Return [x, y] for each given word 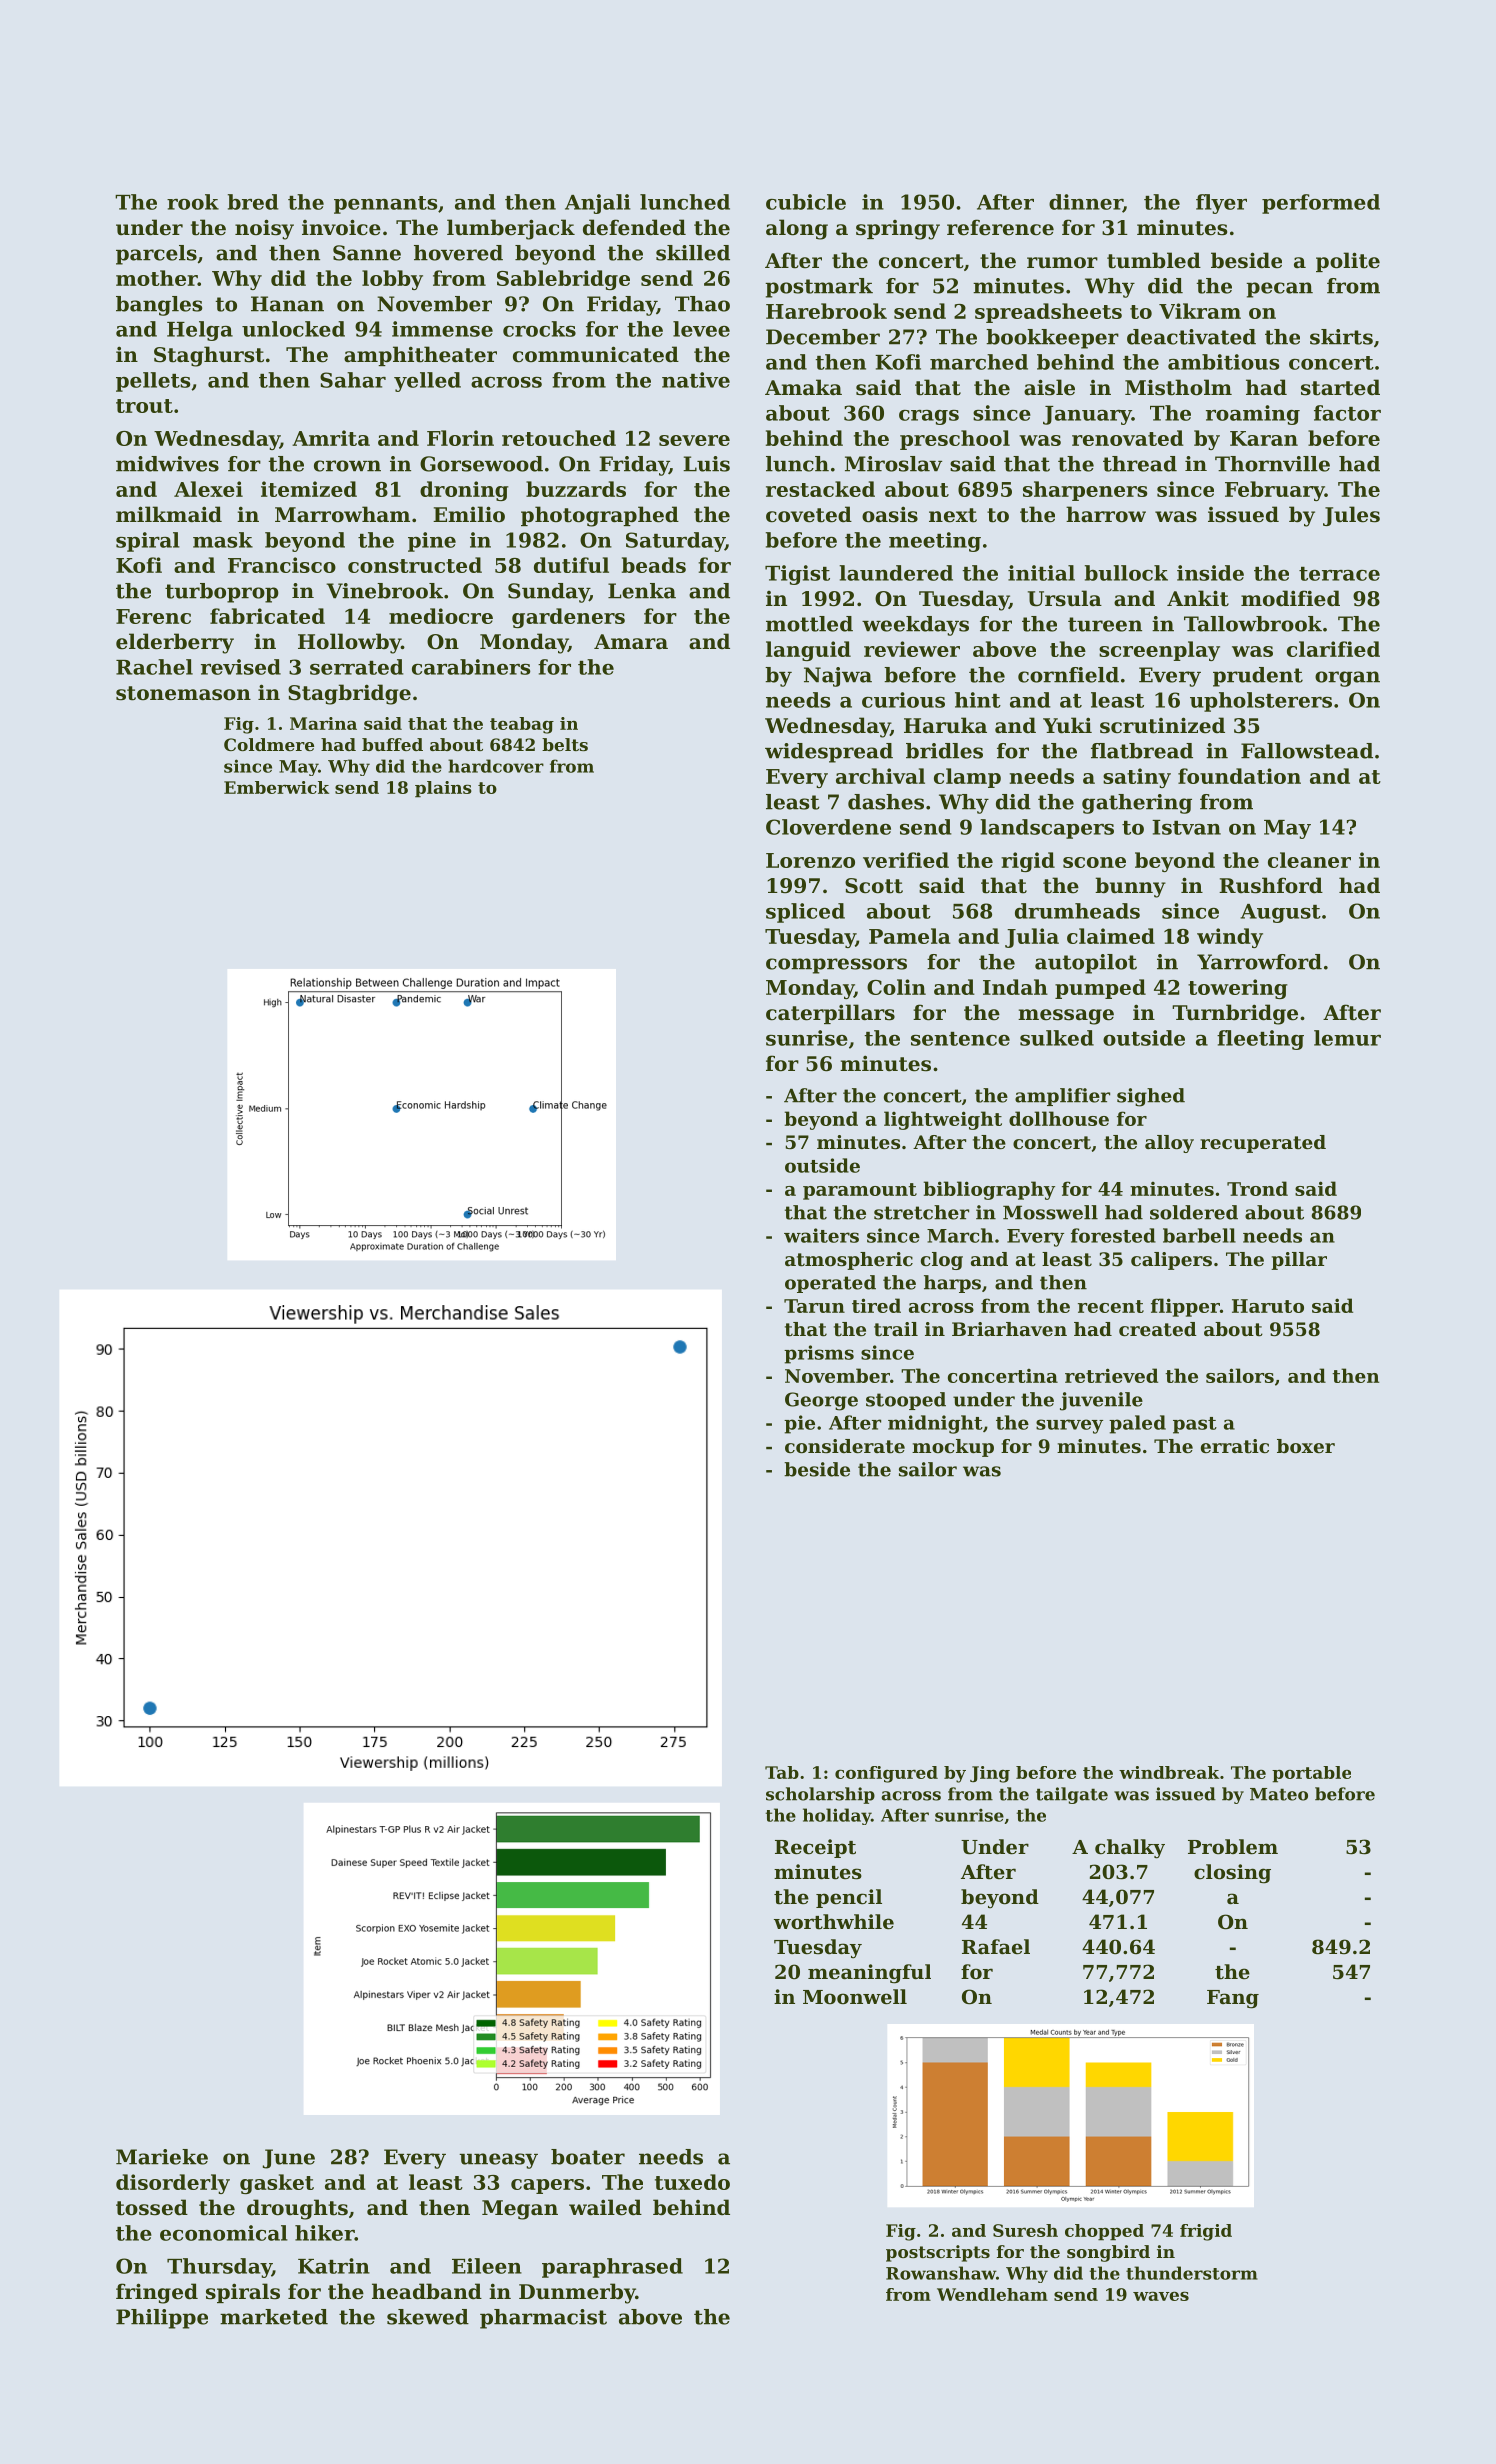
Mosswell [1050, 1212]
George [821, 1401]
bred [253, 202]
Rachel [154, 667]
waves [1161, 2296]
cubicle [806, 202]
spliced [805, 913]
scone [1094, 862]
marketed [274, 2317]
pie [799, 1424]
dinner [1086, 203]
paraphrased [612, 2268]
